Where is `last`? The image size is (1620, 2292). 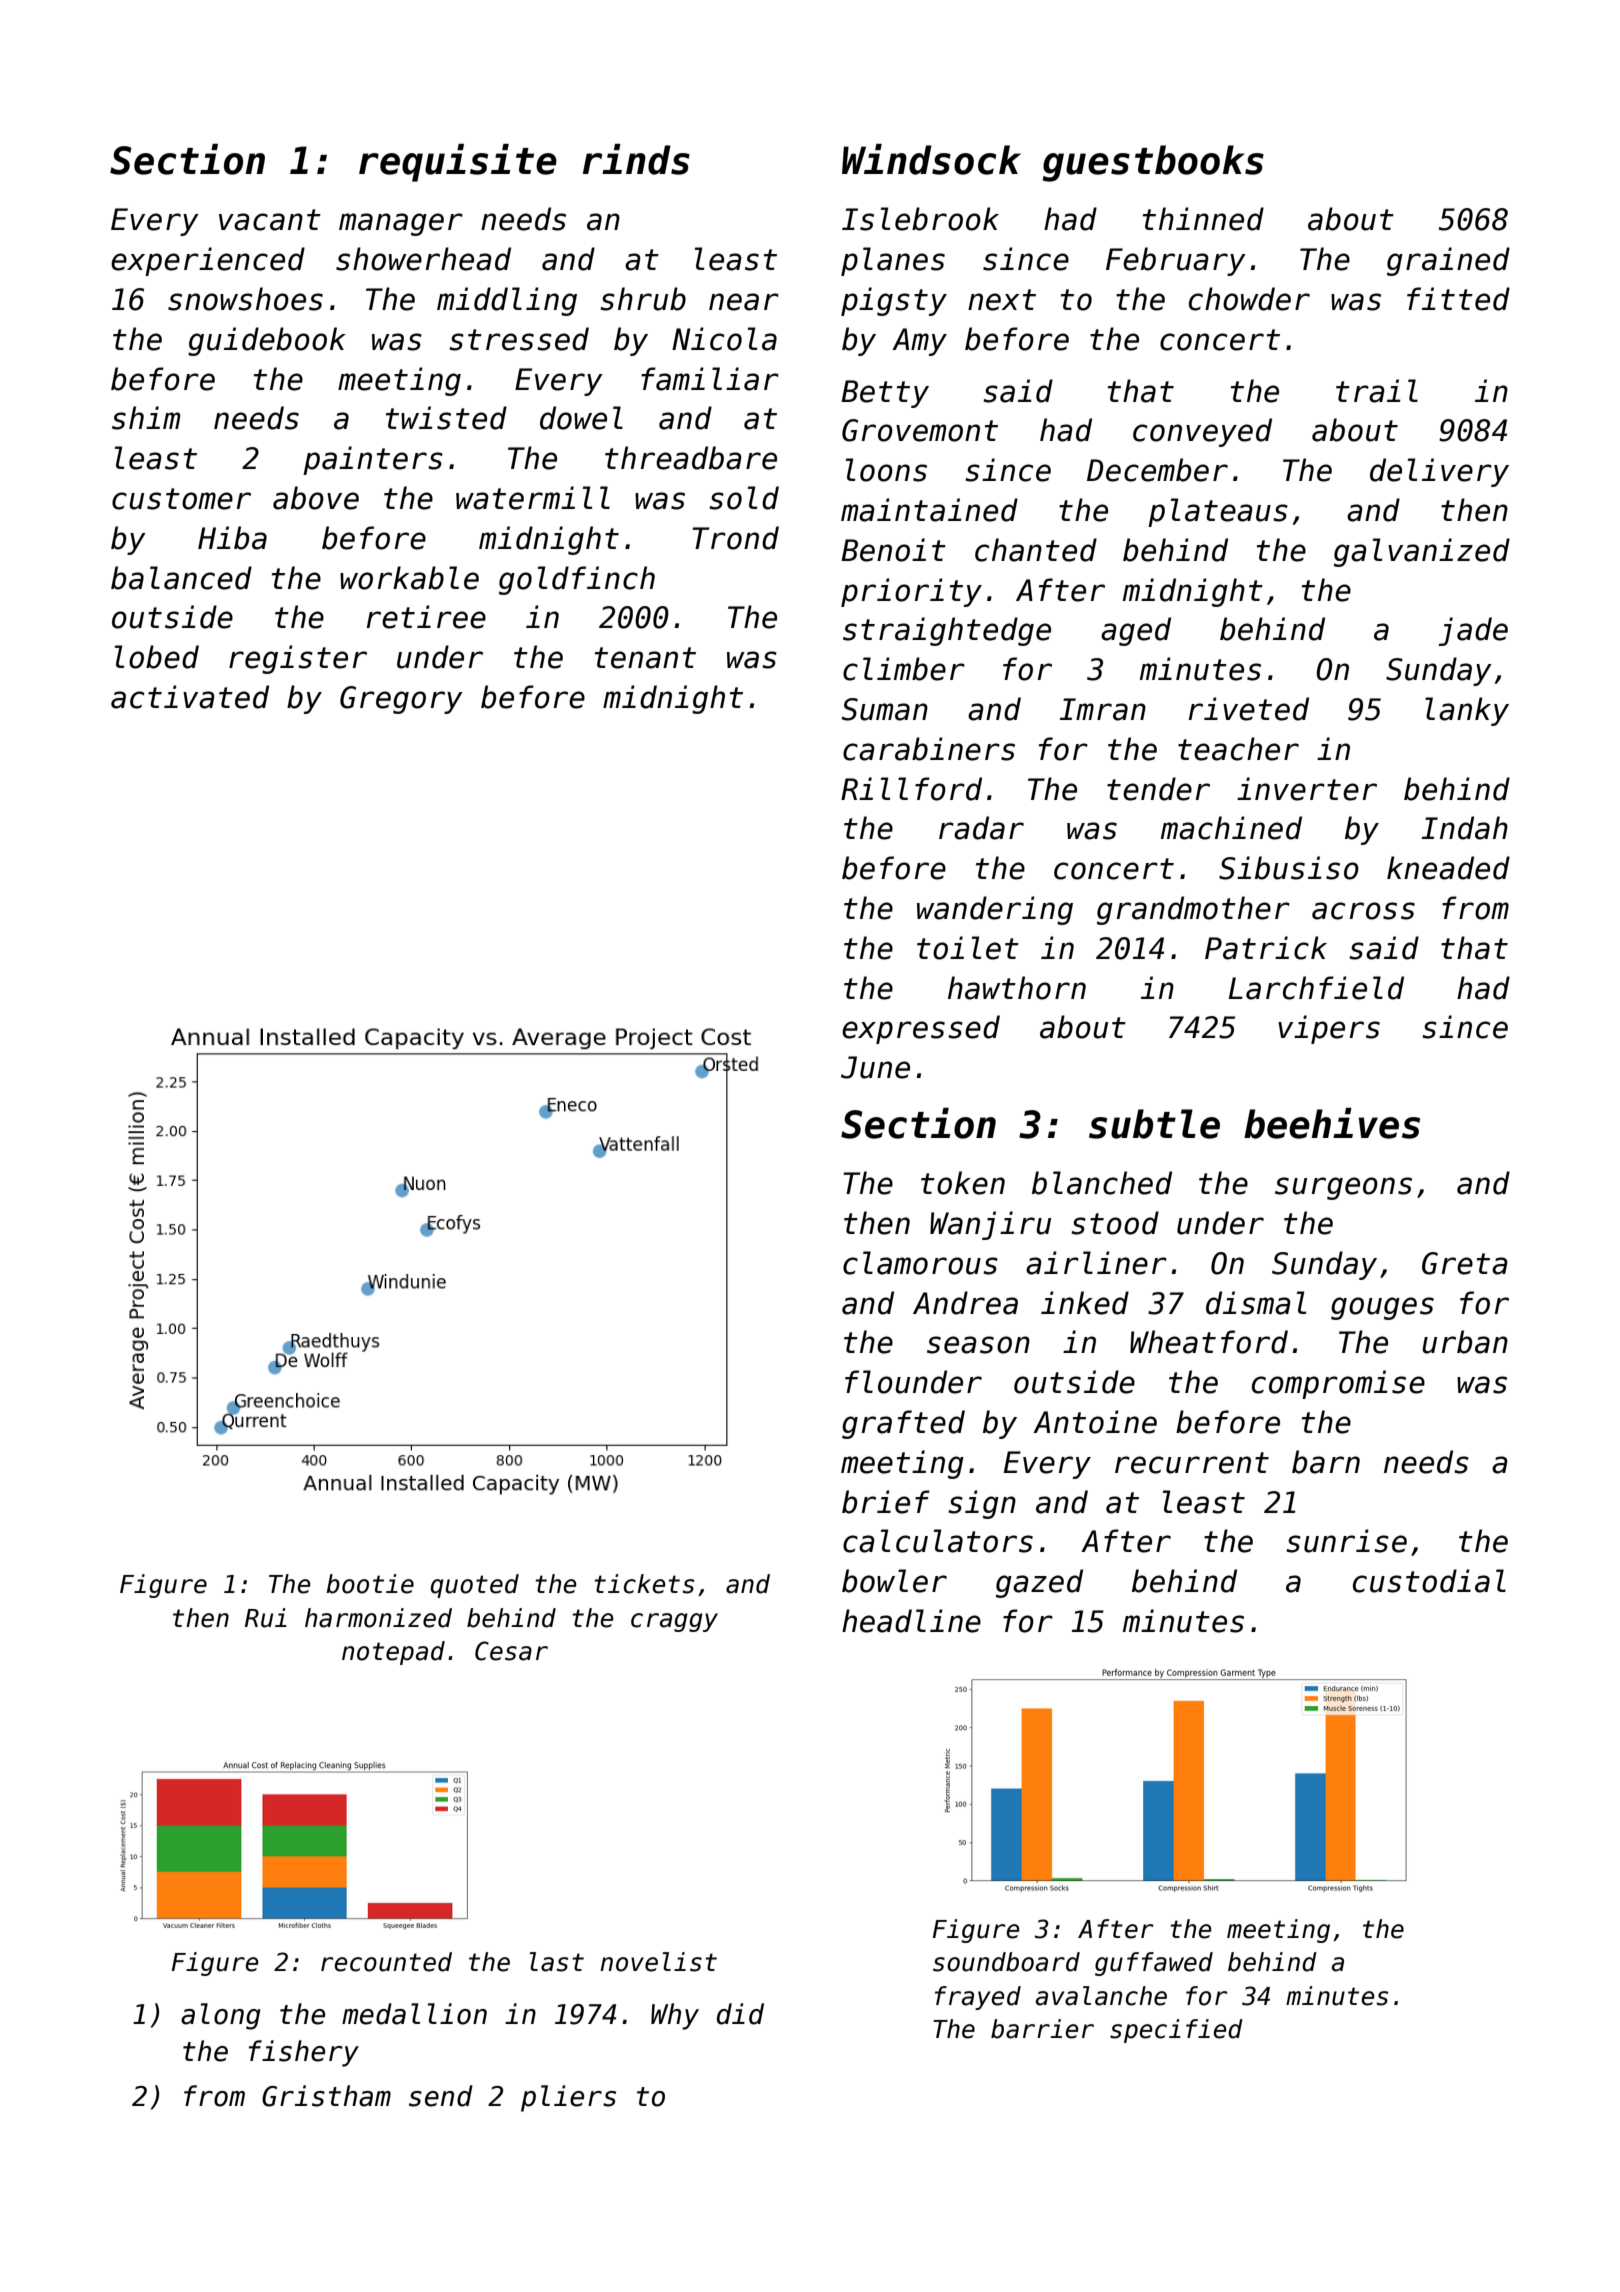
last is located at coordinates (556, 1962).
